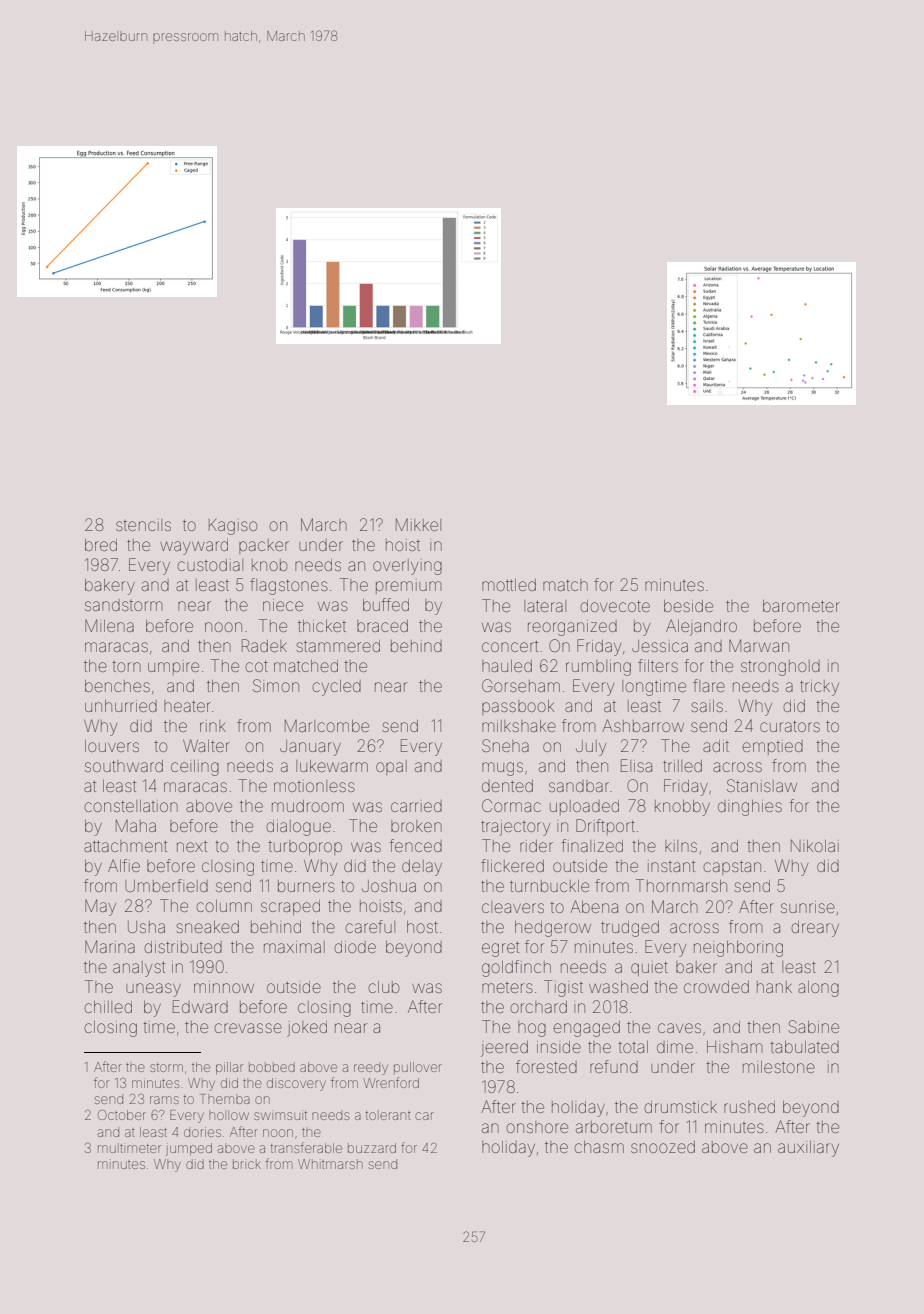 The width and height of the image is (924, 1314). What do you see at coordinates (663, 1147) in the image?
I see `snoozed` at bounding box center [663, 1147].
